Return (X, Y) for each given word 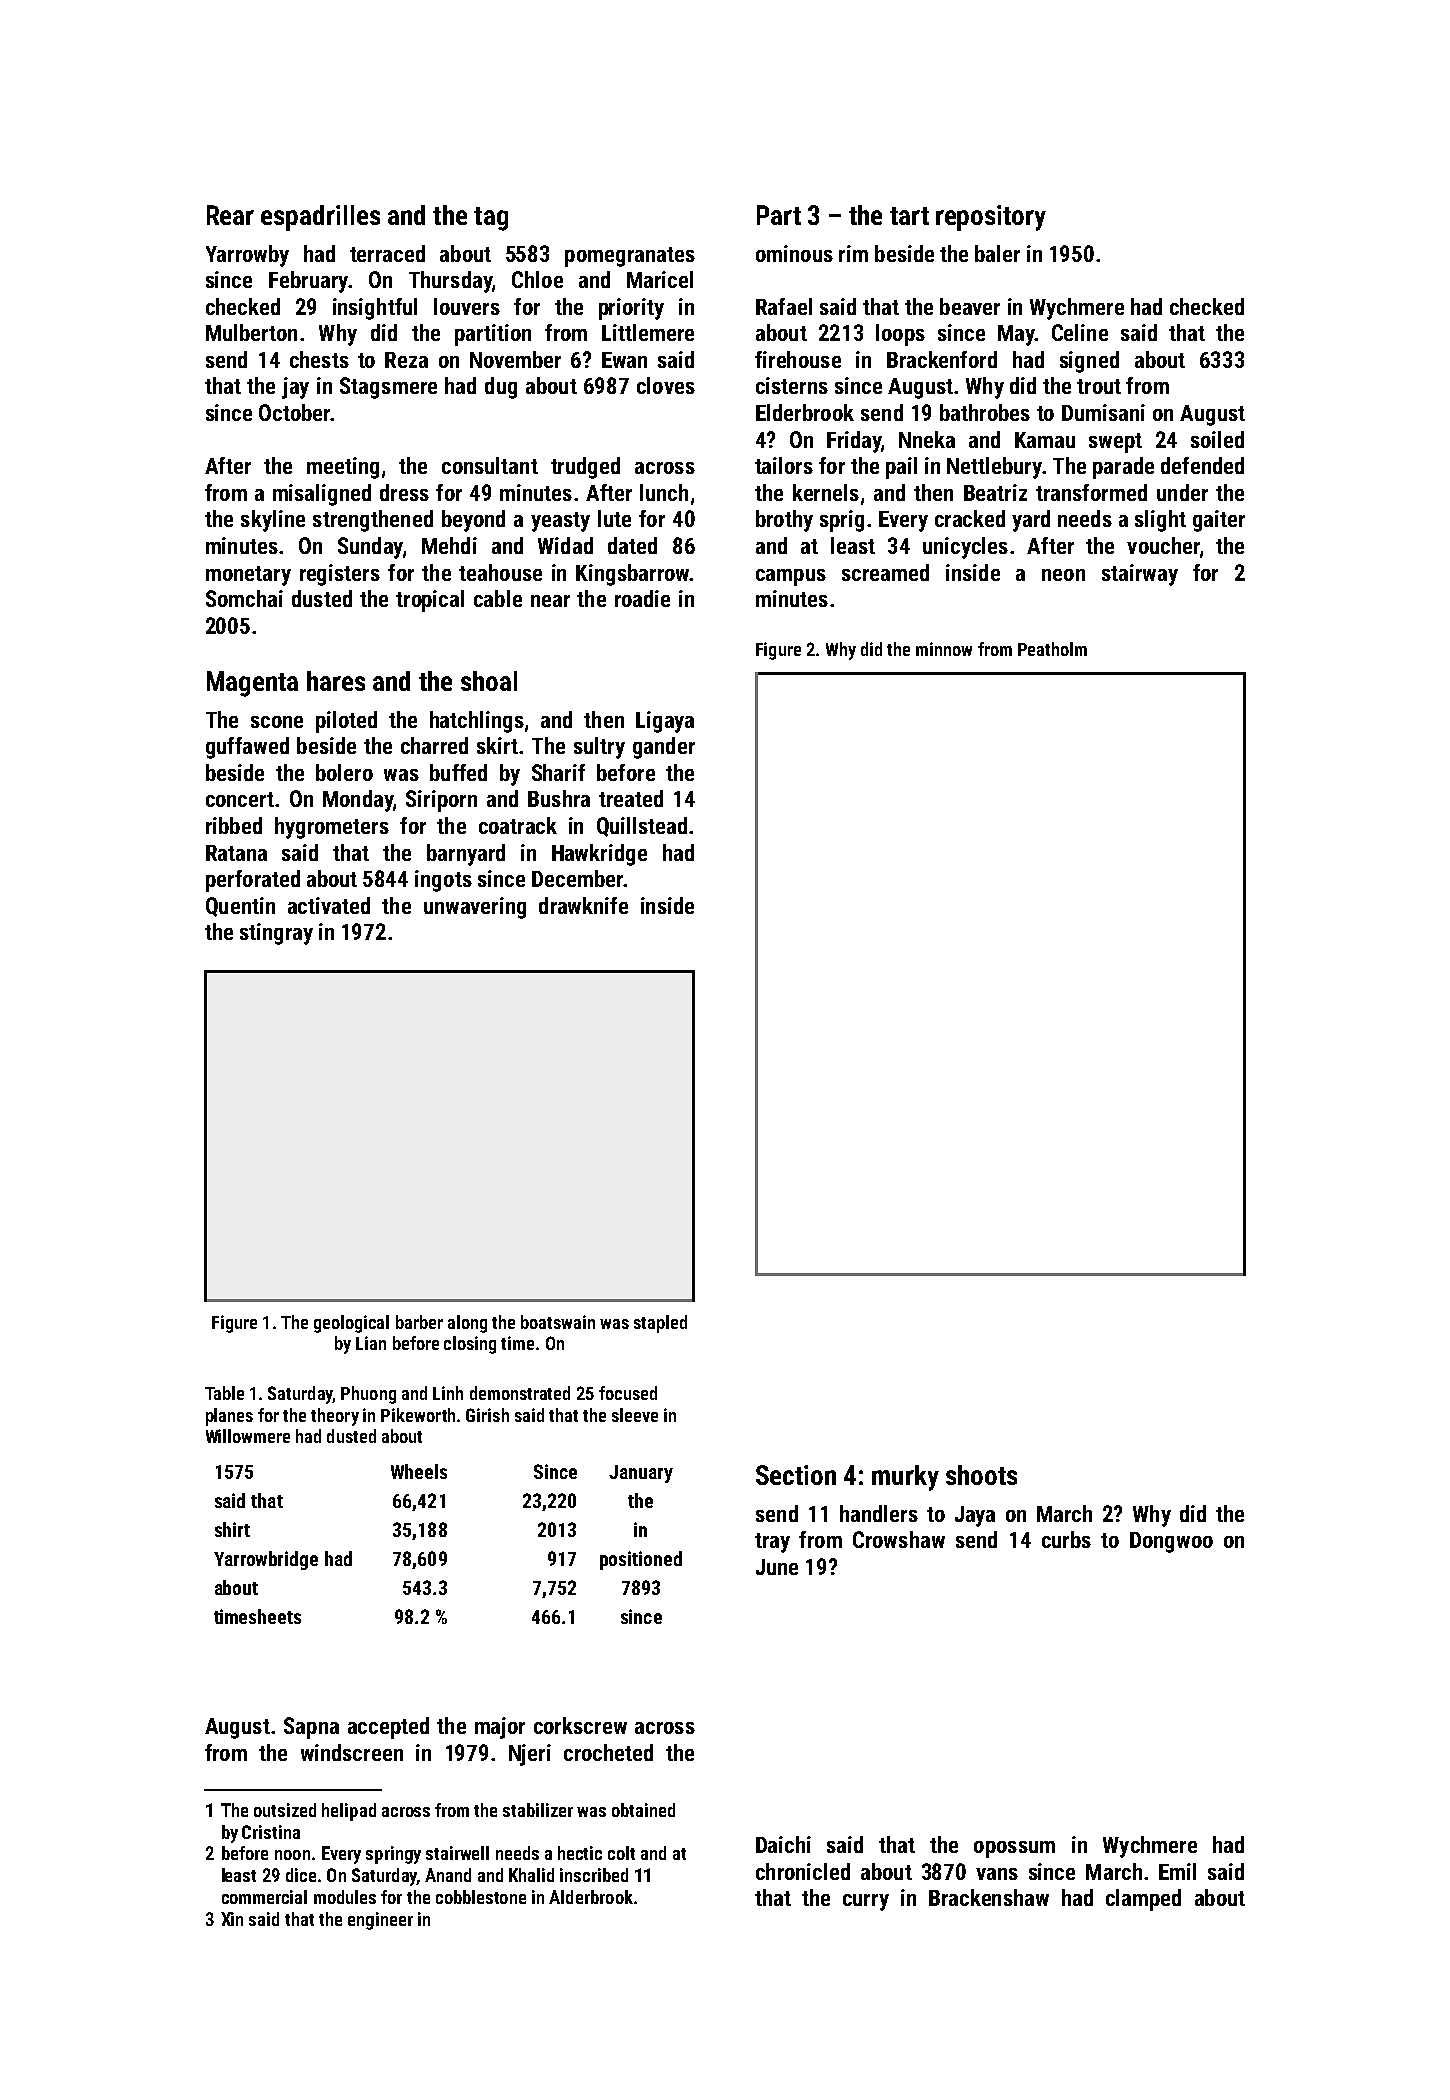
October (295, 412)
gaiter (1219, 521)
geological (351, 1324)
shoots (981, 1475)
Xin (232, 1919)
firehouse (798, 359)
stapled (660, 1324)
